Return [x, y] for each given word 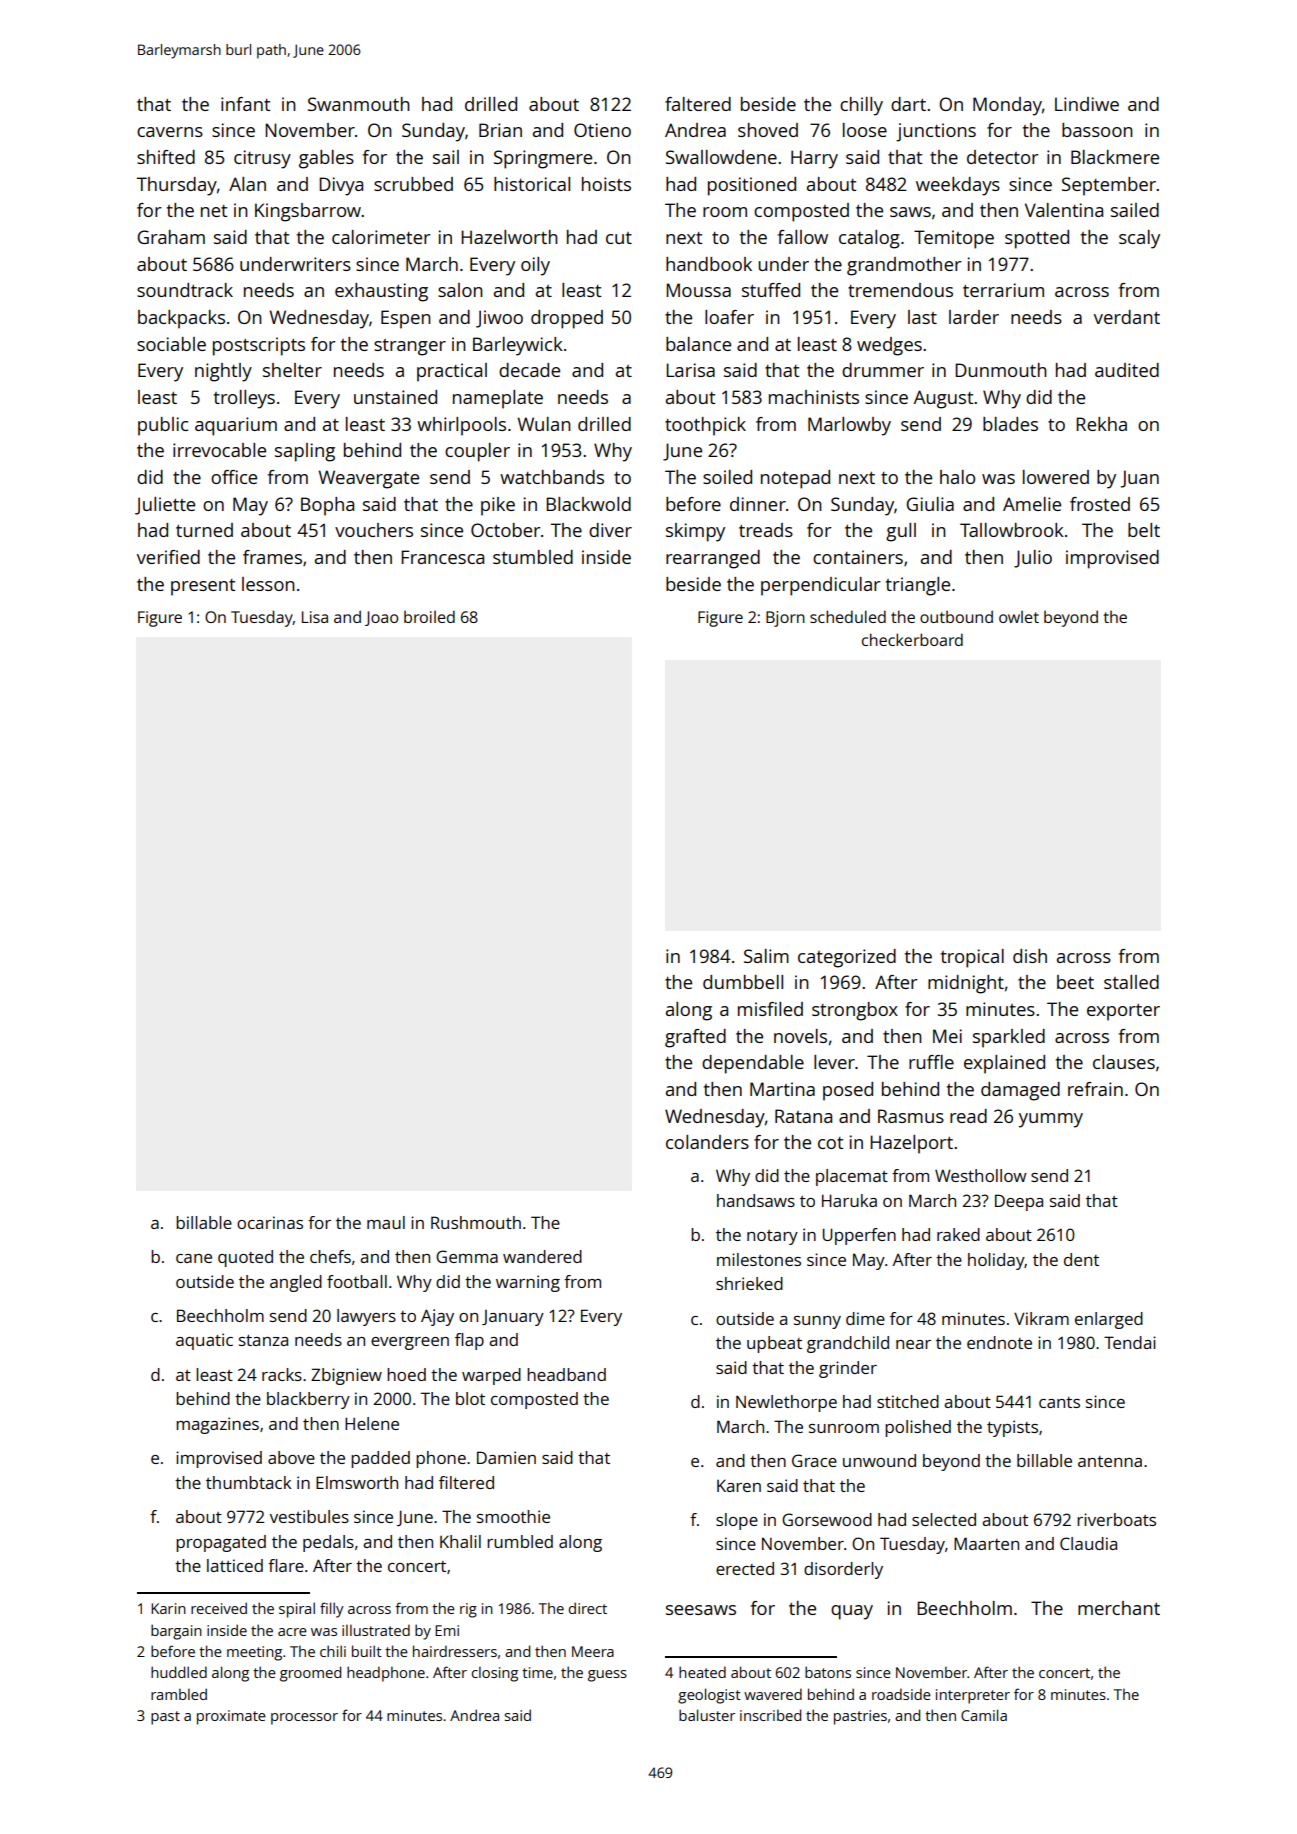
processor [304, 1719]
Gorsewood [827, 1519]
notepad [795, 479]
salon [460, 290]
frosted [1100, 504]
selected [944, 1519]
